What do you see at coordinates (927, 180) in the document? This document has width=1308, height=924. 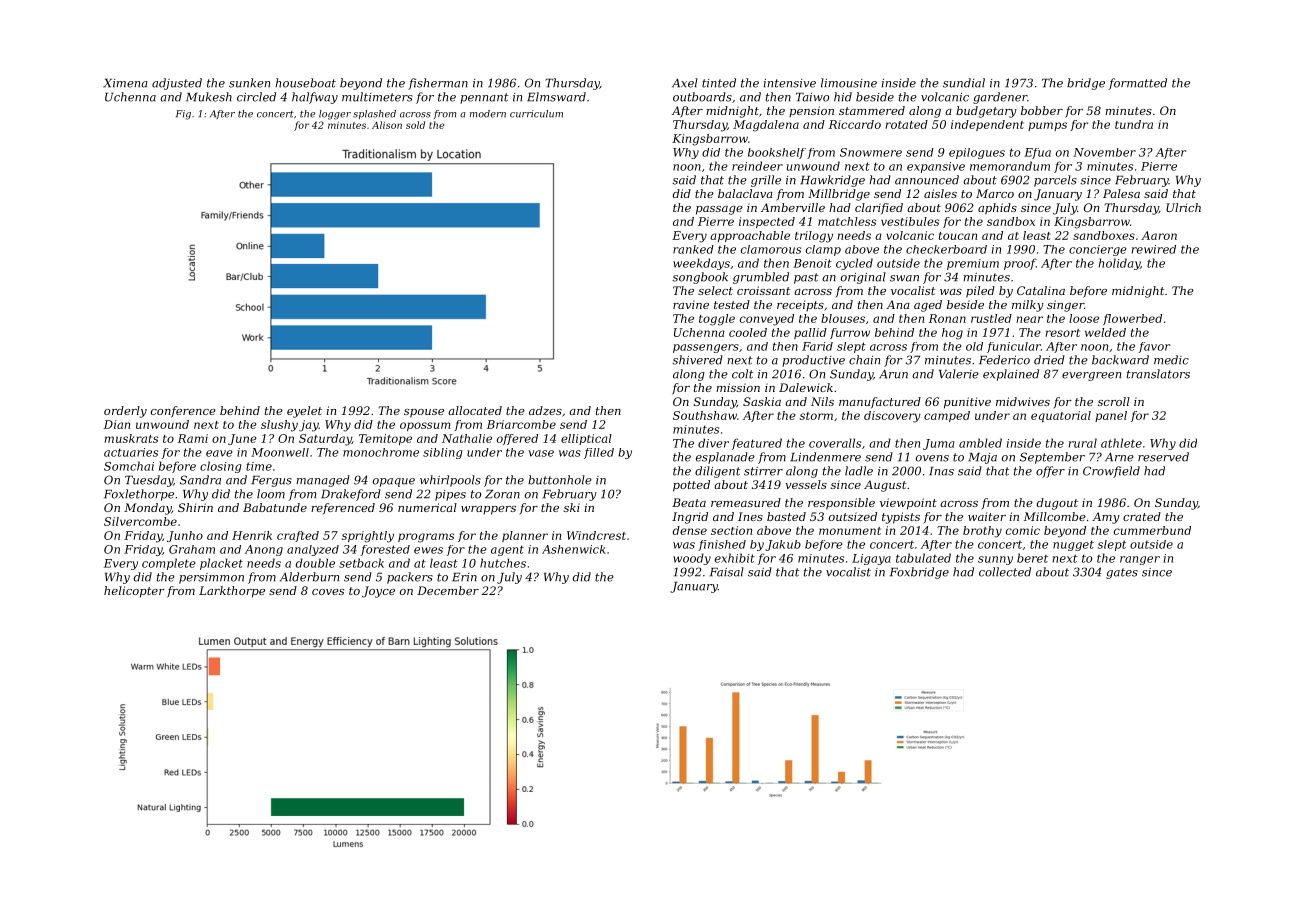 I see `announced` at bounding box center [927, 180].
